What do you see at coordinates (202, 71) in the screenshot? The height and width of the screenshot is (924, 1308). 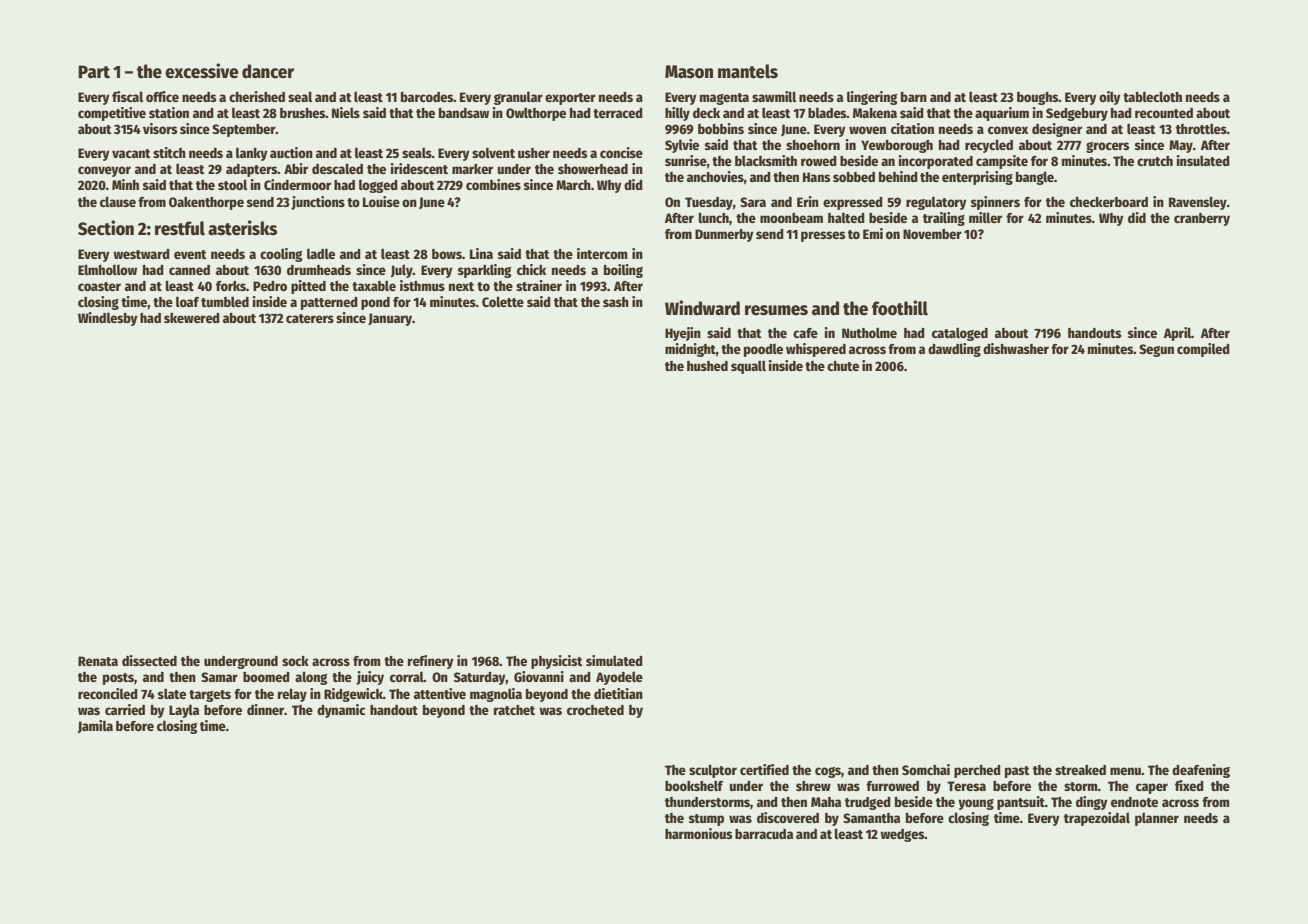 I see `excessive` at bounding box center [202, 71].
